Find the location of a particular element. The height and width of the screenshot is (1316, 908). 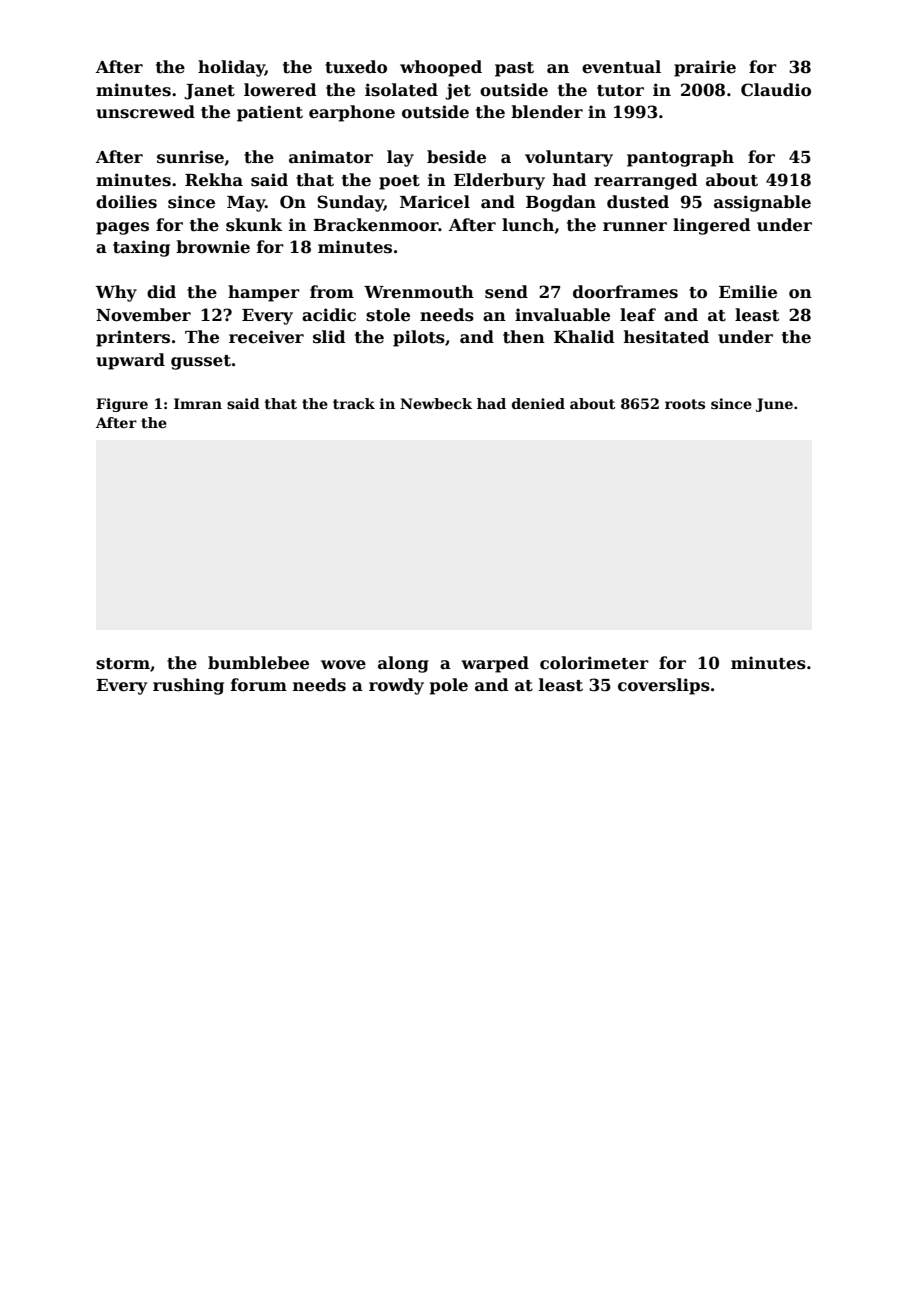

blender is located at coordinates (547, 112).
